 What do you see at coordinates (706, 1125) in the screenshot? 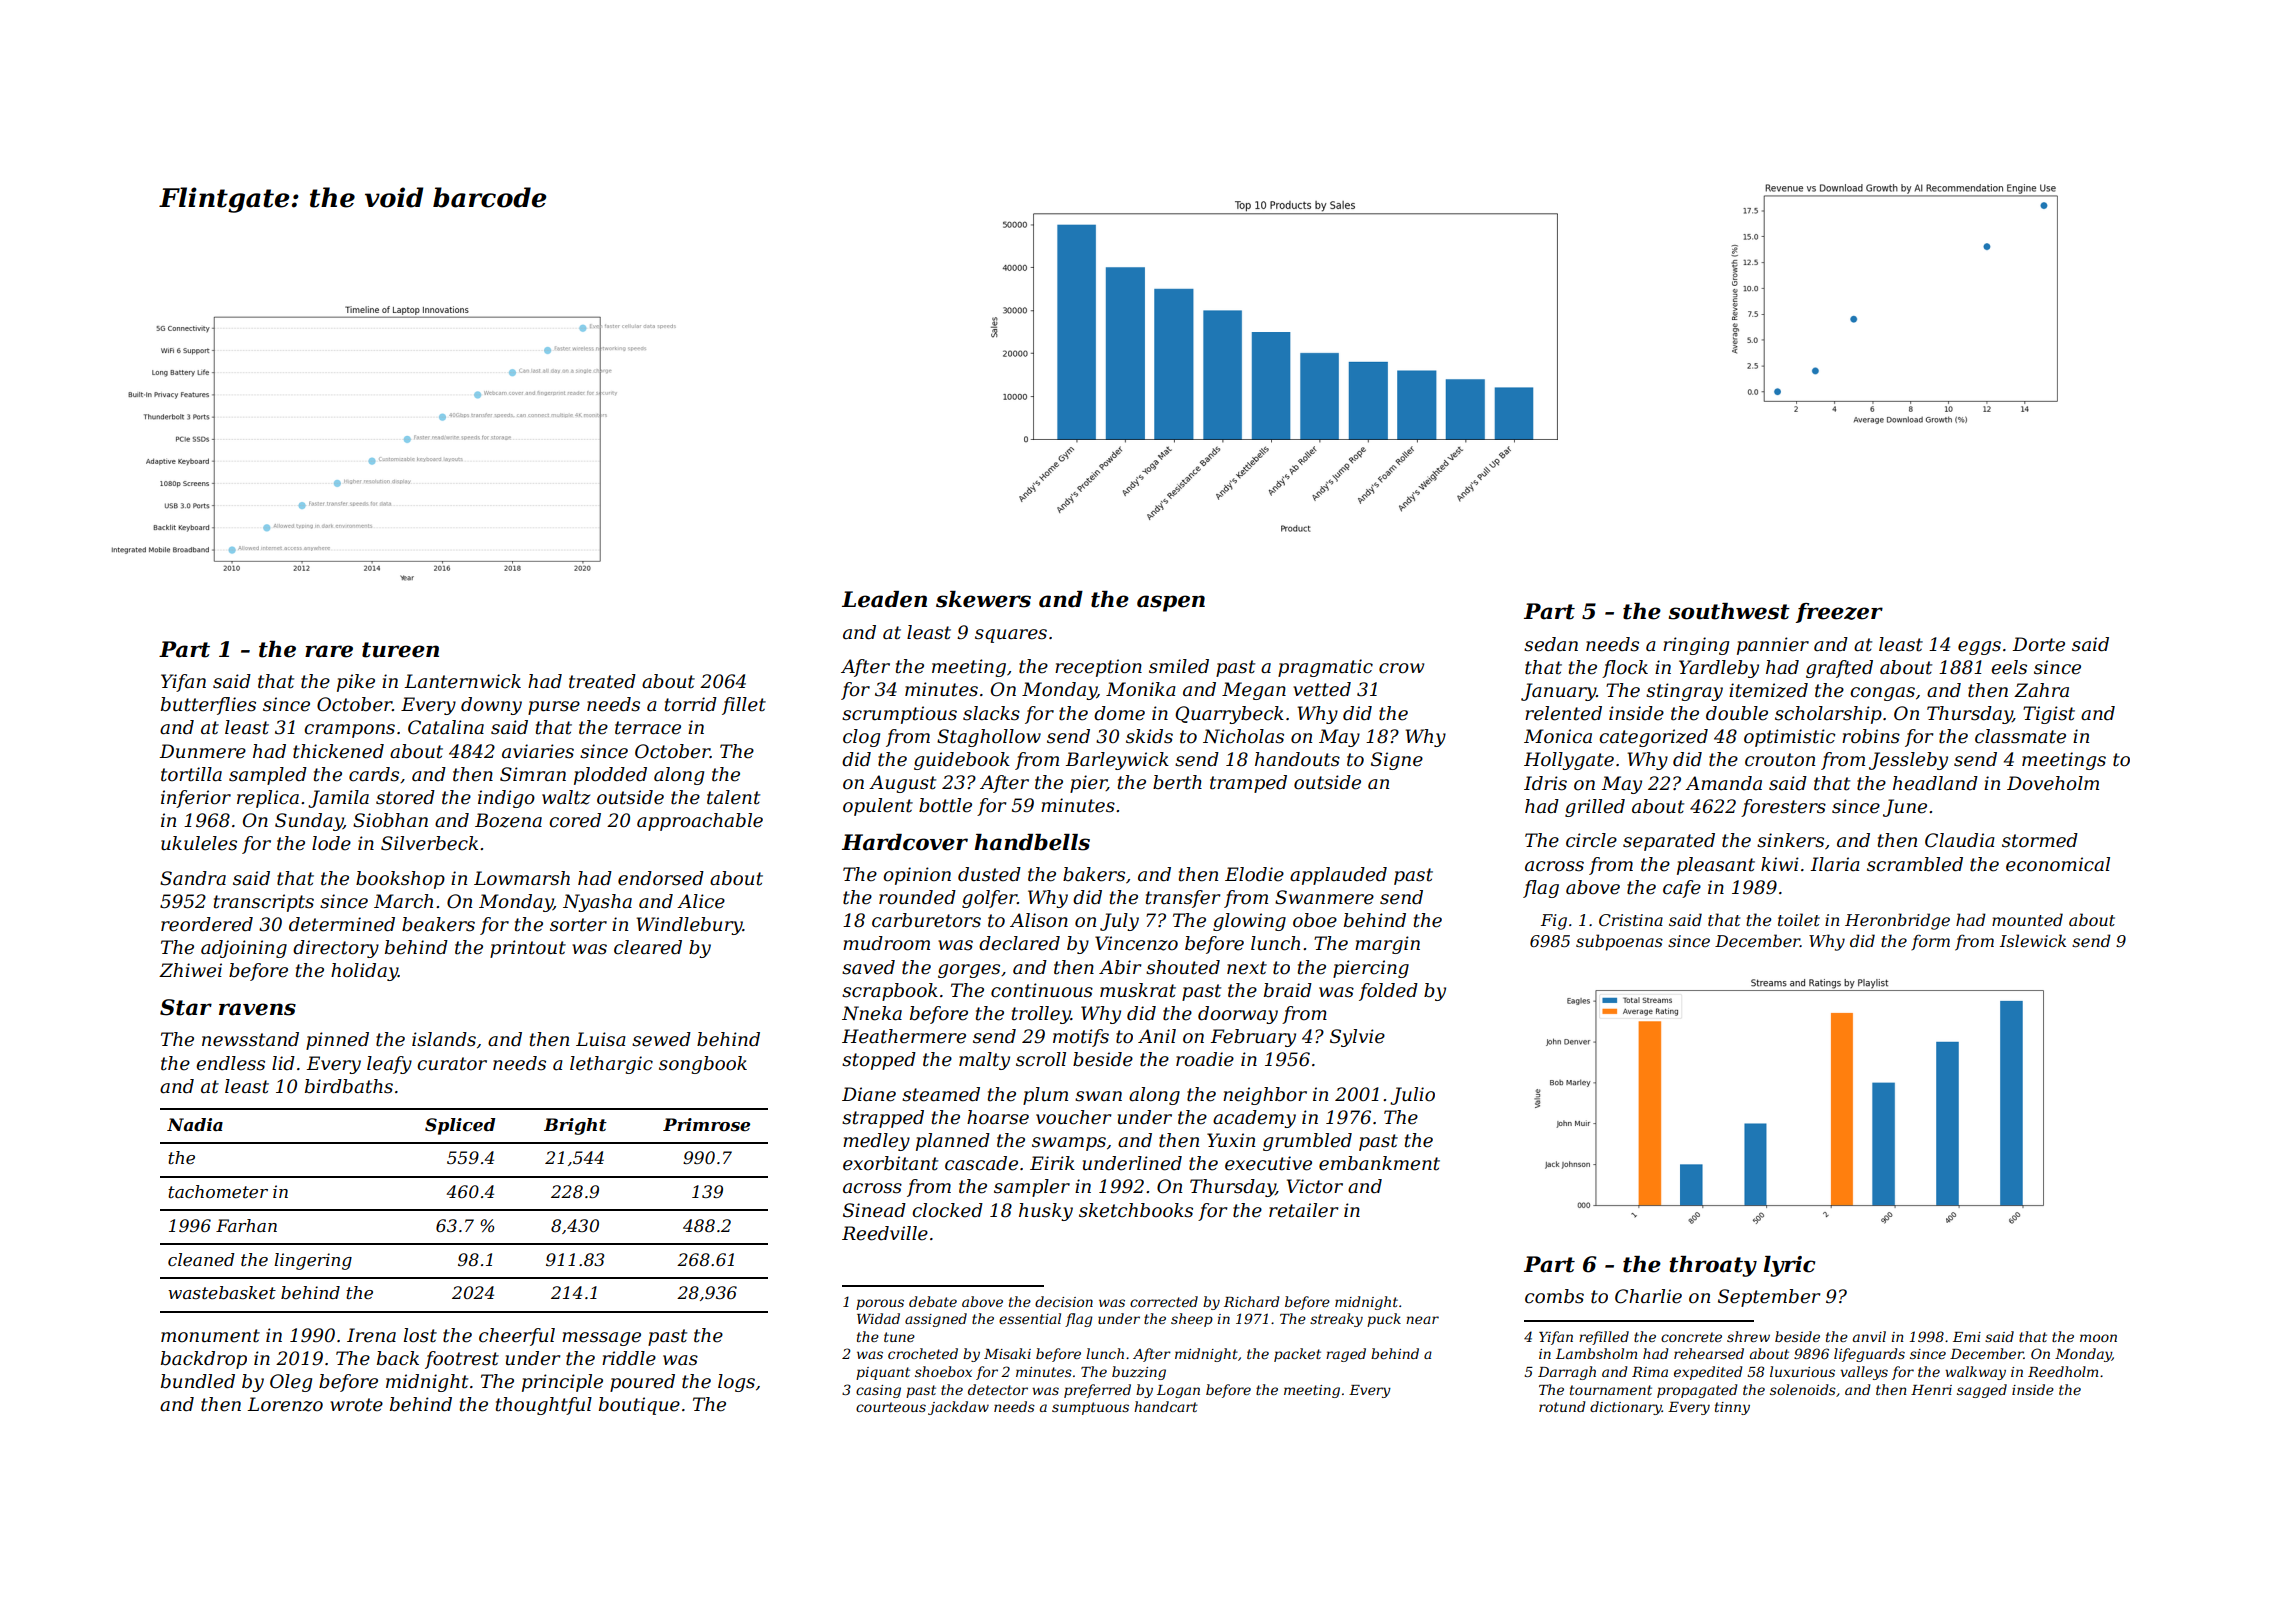
I see `Primrose` at bounding box center [706, 1125].
